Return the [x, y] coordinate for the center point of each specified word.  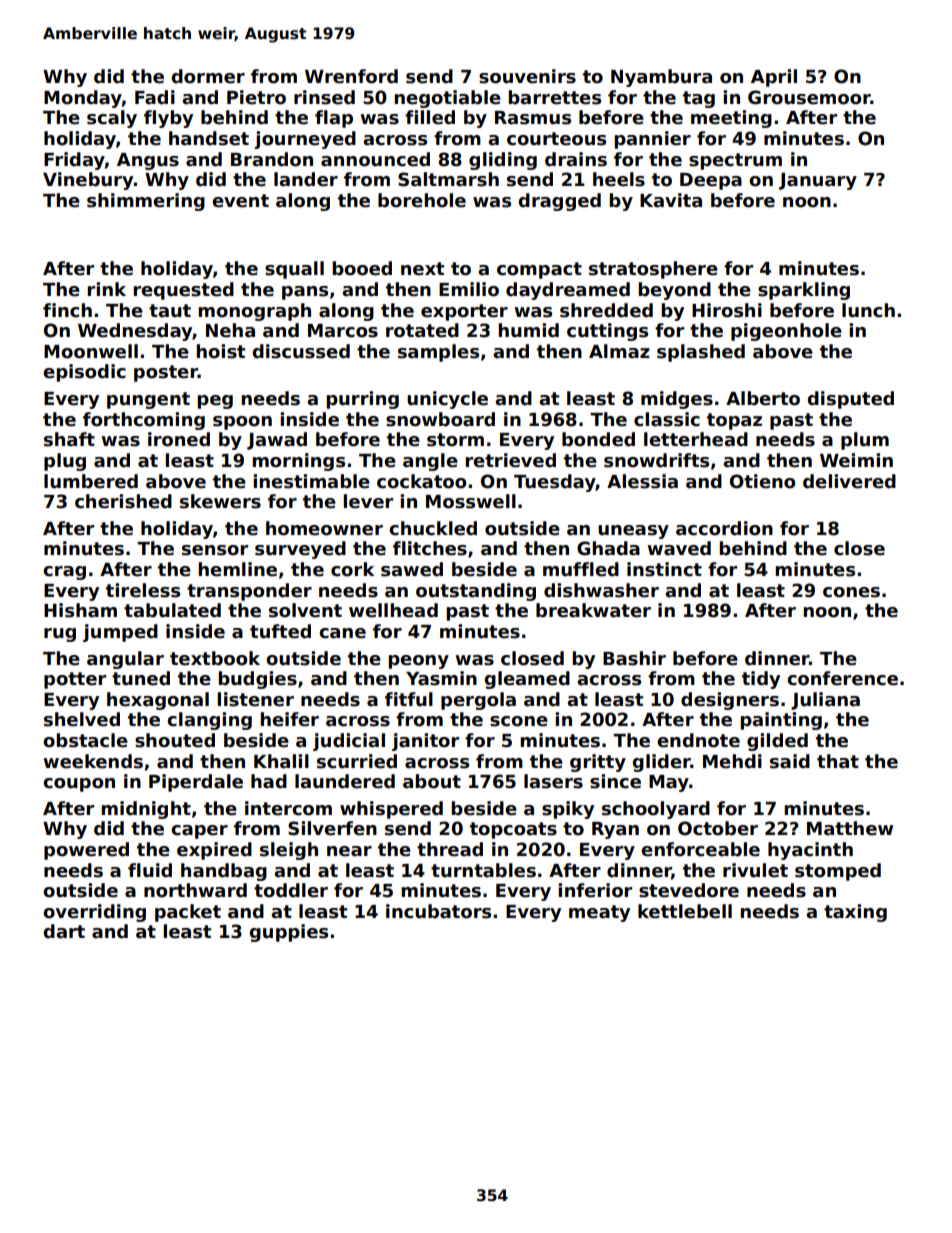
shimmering [146, 202]
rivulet [755, 870]
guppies [288, 933]
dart [64, 931]
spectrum [735, 161]
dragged [559, 202]
